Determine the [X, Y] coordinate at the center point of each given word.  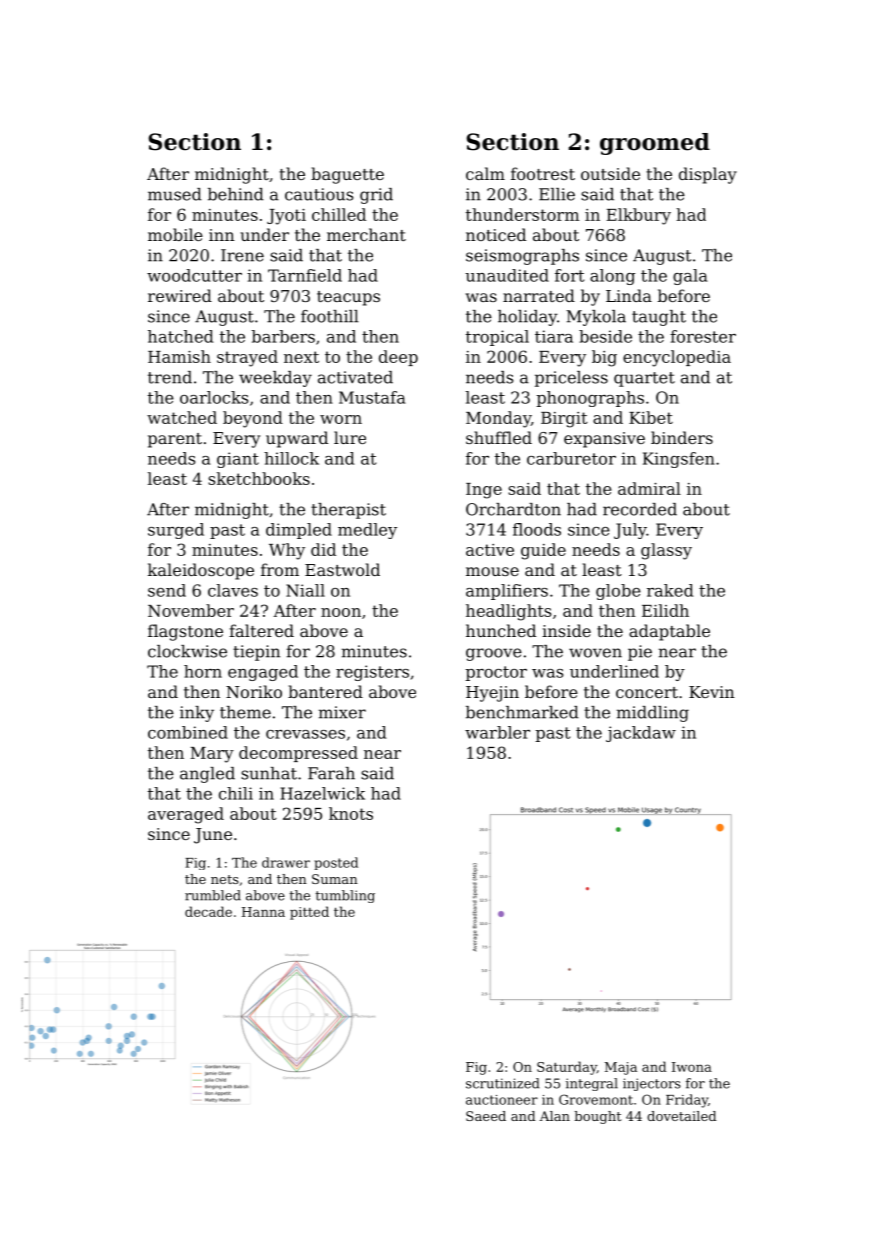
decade [208, 911]
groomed [655, 144]
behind [236, 194]
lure [350, 437]
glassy [666, 551]
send [167, 590]
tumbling [345, 896]
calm [485, 173]
